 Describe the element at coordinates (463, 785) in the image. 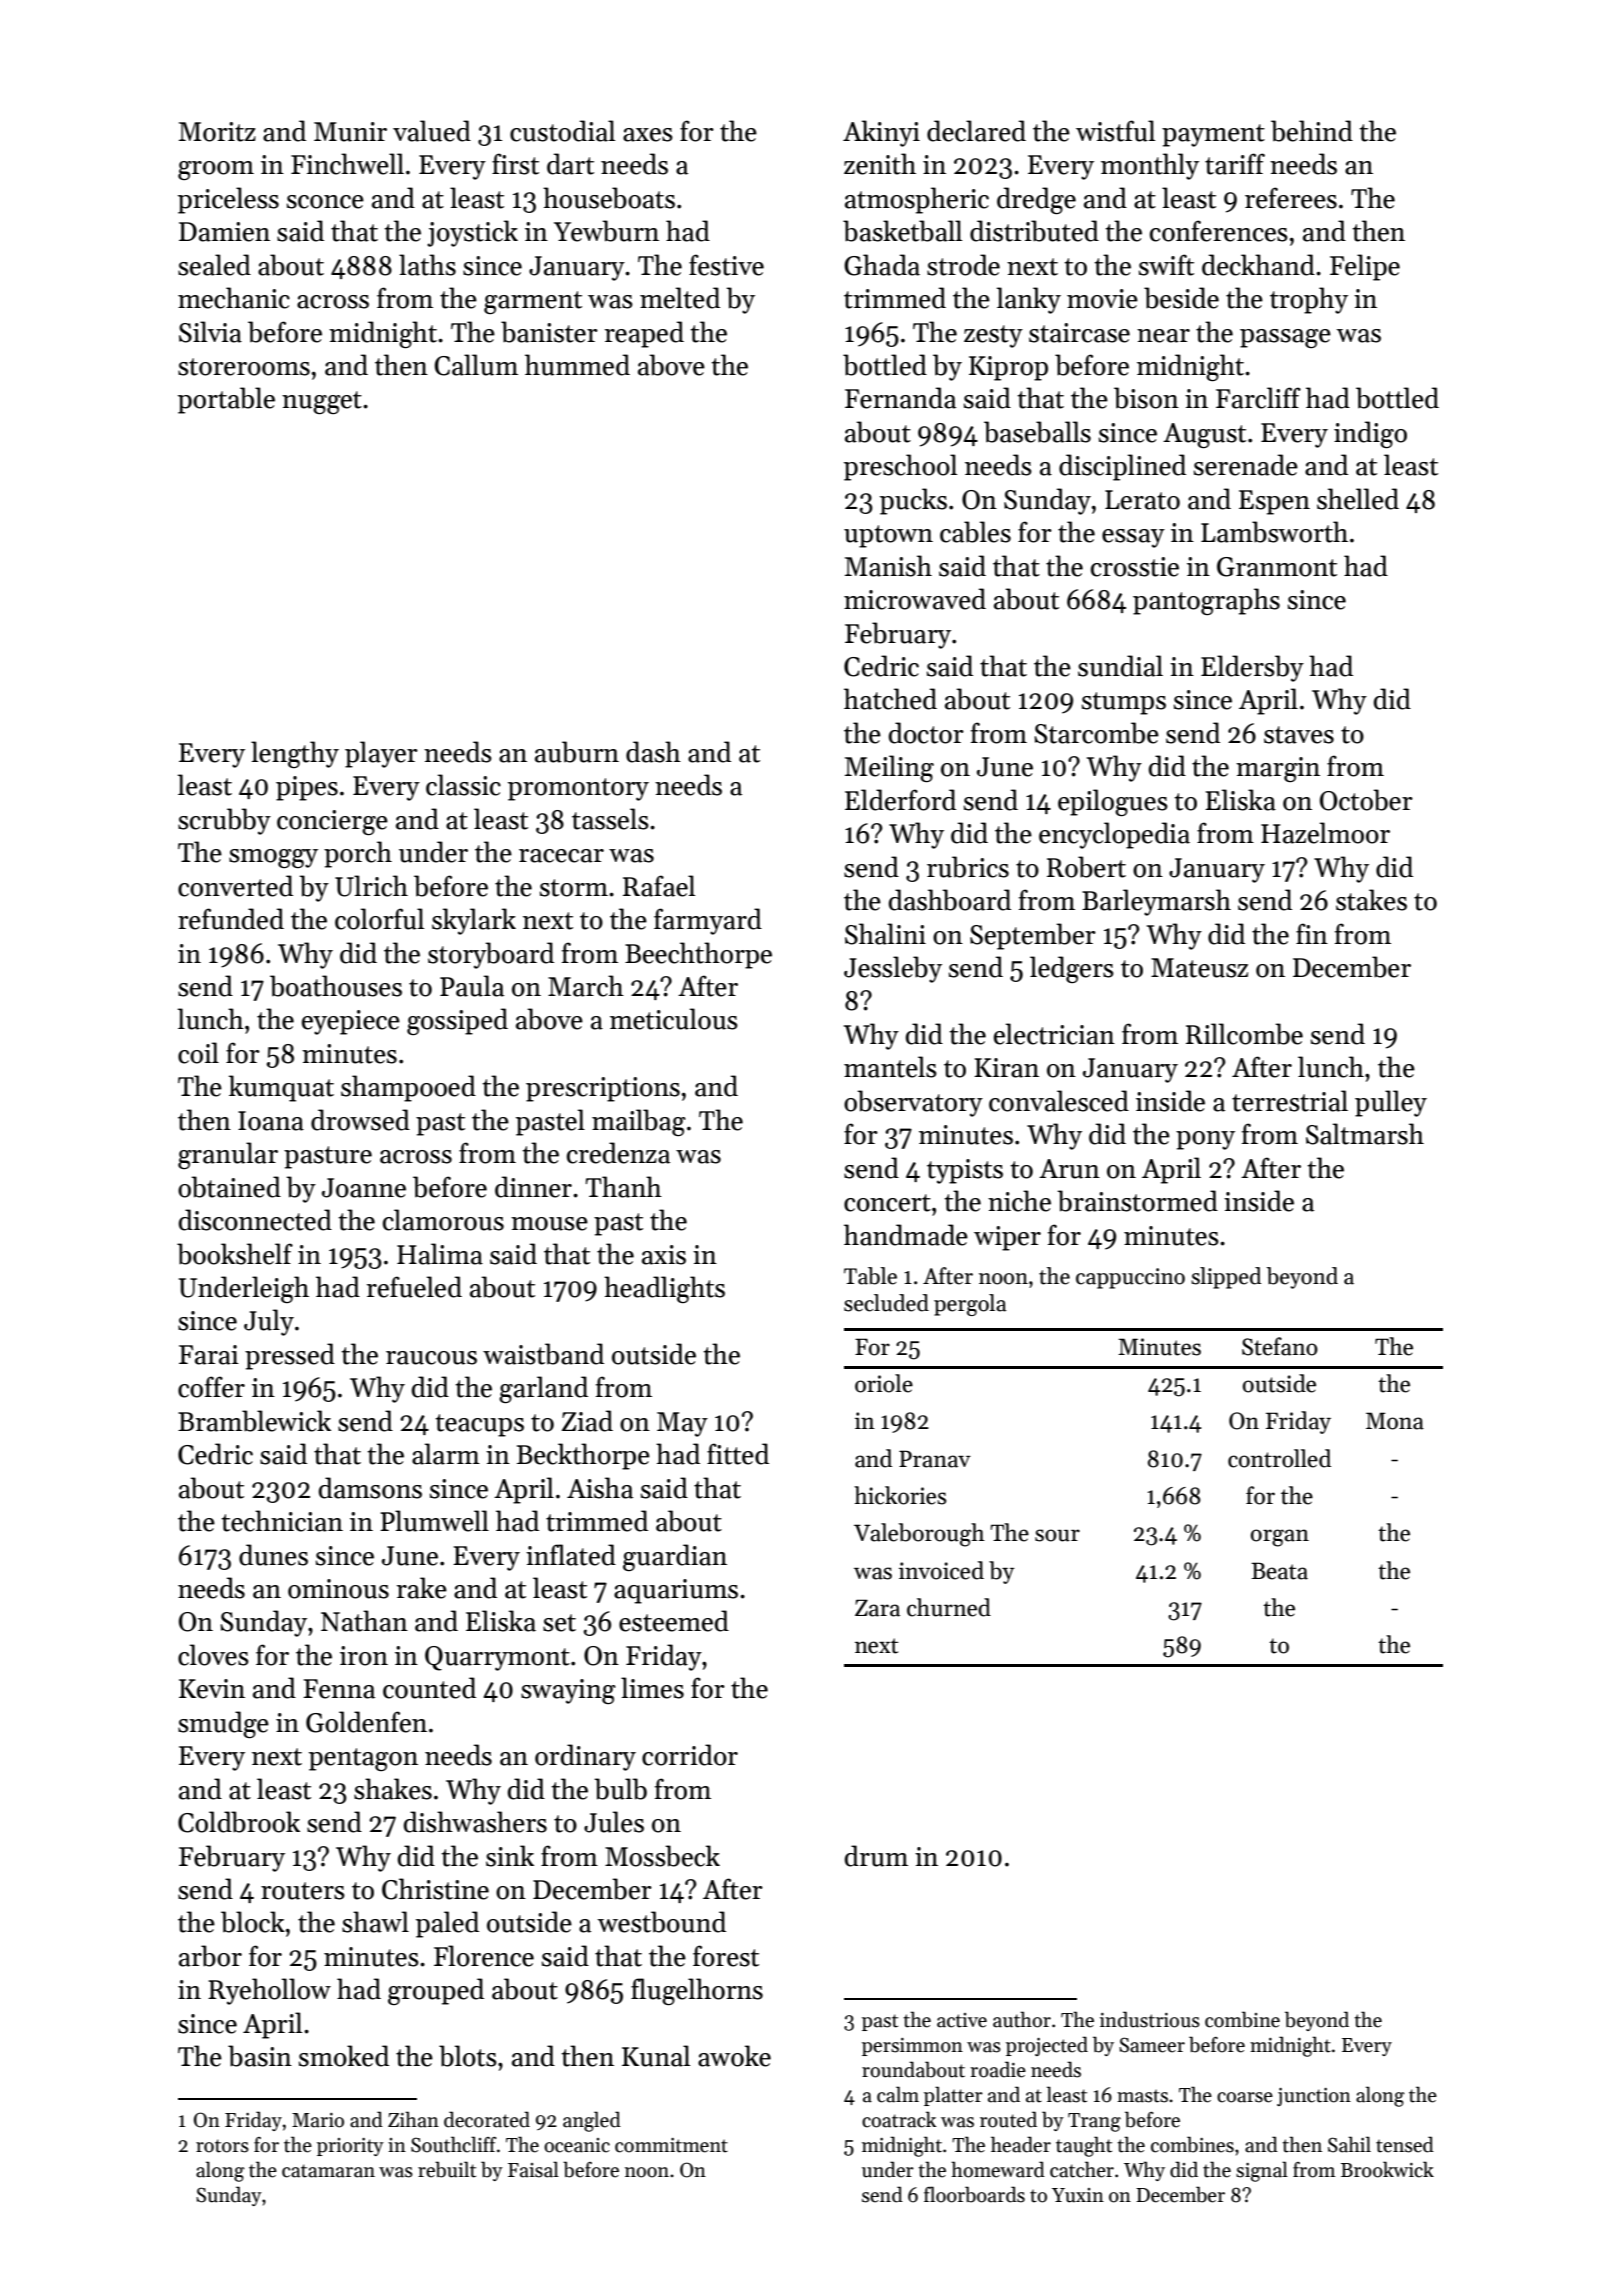

I see `classic` at that location.
